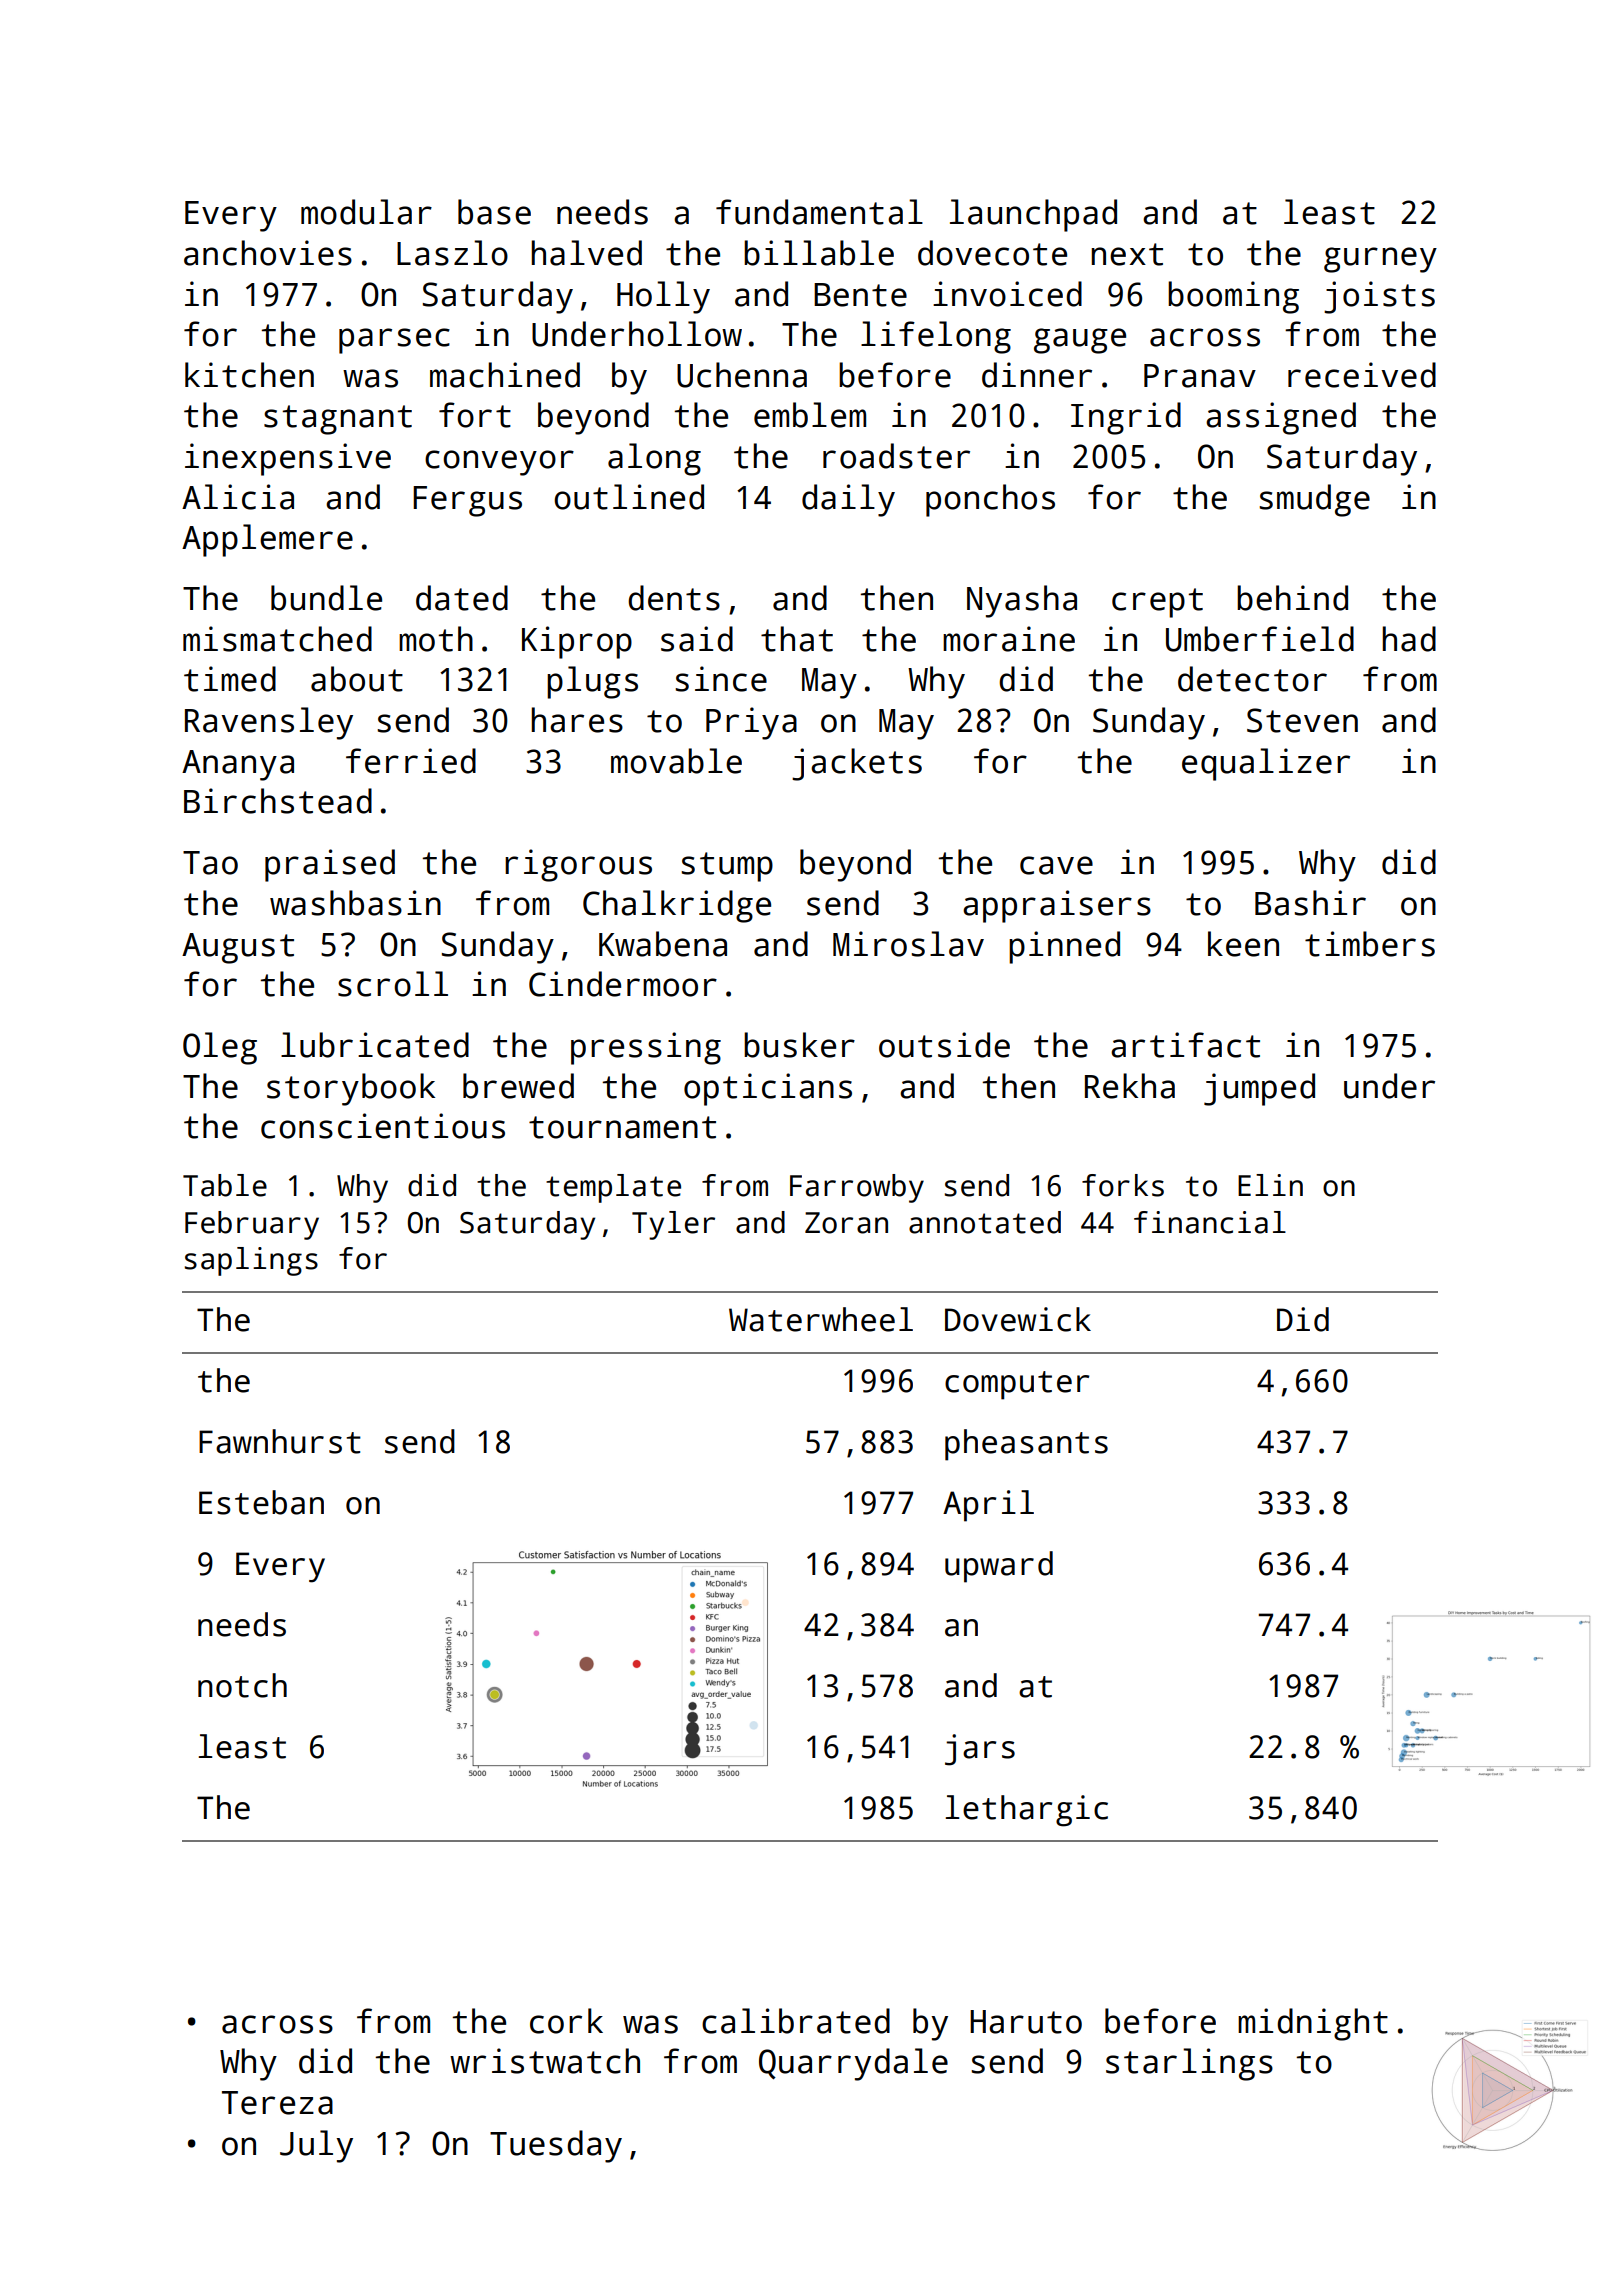  What do you see at coordinates (999, 1567) in the screenshot?
I see `upward` at bounding box center [999, 1567].
